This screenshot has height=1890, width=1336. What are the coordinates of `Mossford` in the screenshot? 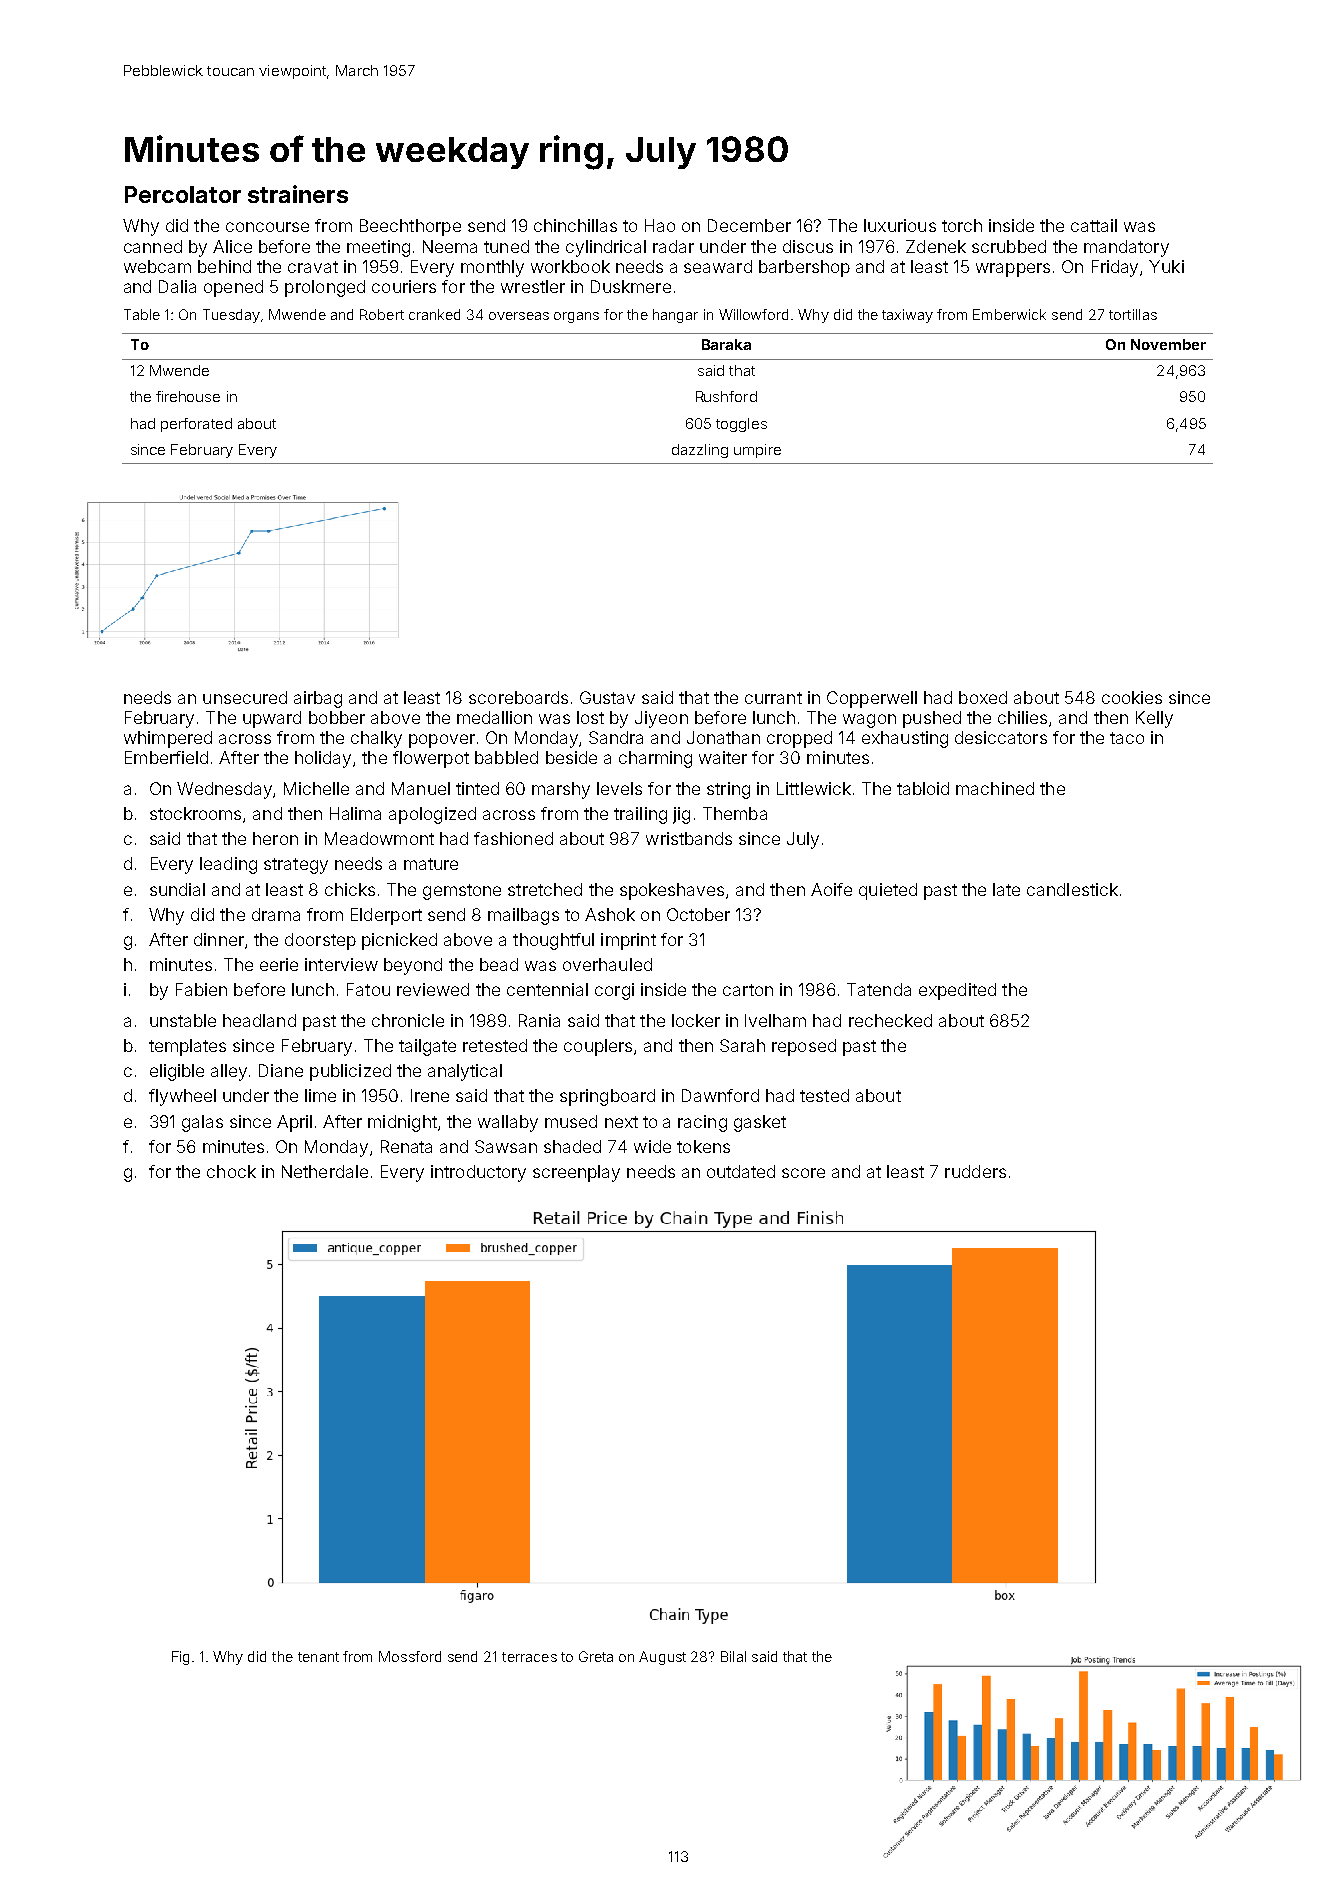 It's located at (410, 1656).
